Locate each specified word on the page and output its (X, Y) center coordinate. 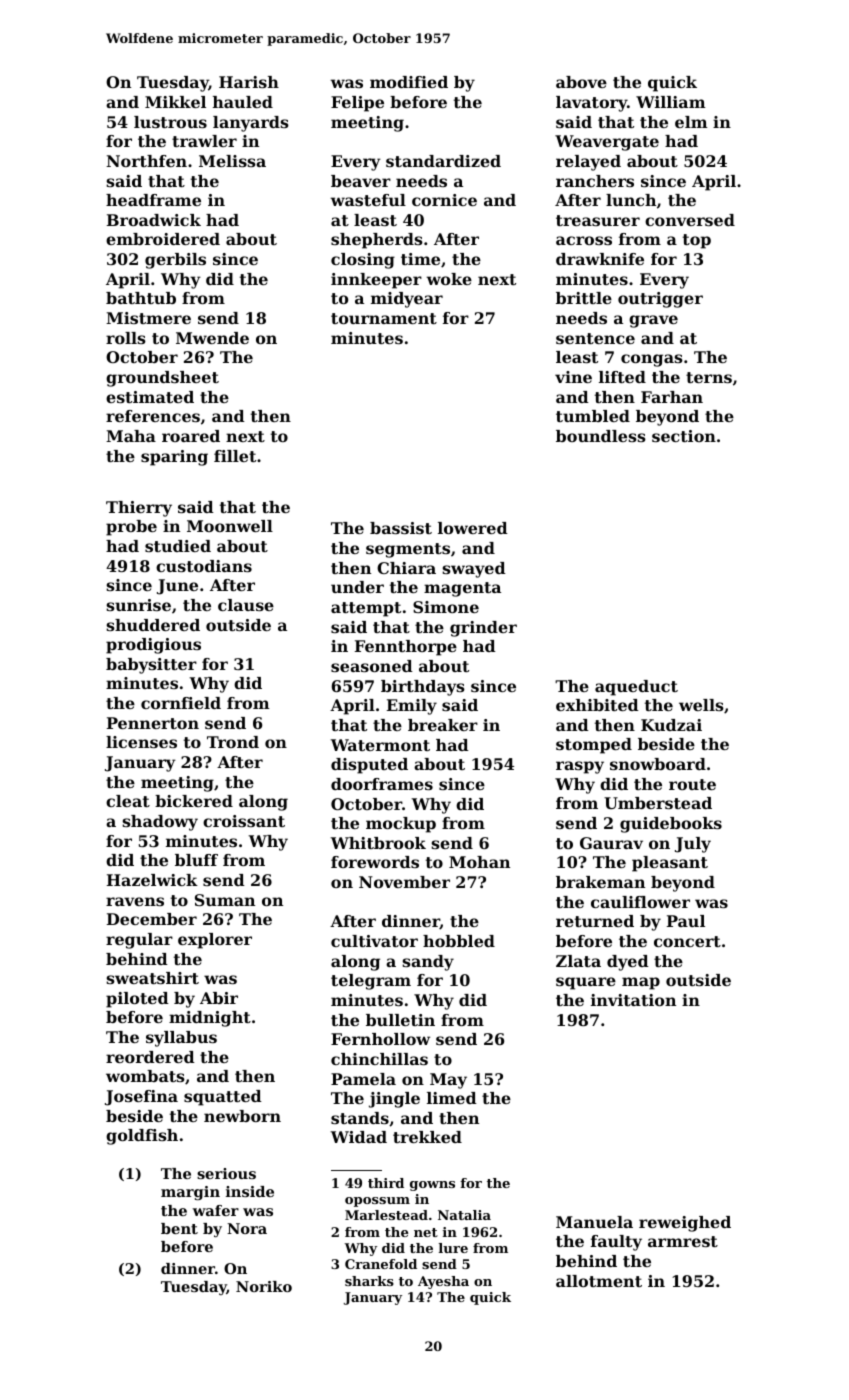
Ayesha (443, 1282)
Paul (686, 921)
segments (408, 550)
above (581, 82)
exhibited (597, 705)
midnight (210, 1019)
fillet (235, 456)
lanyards (251, 124)
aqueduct (636, 688)
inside (250, 1191)
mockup (401, 825)
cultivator (374, 941)
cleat (128, 801)
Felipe (357, 104)
